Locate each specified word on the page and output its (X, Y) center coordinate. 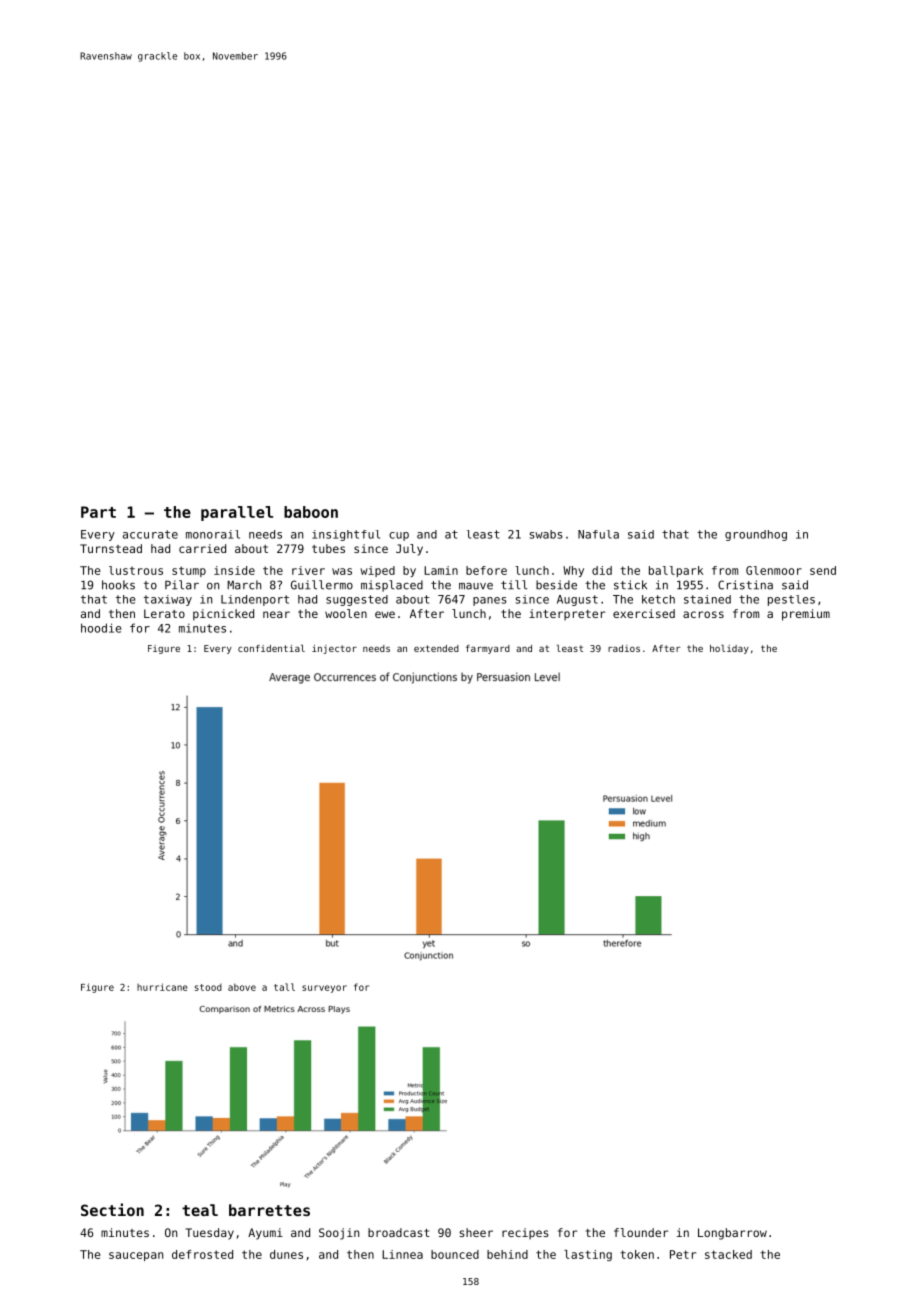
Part (98, 512)
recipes (525, 1234)
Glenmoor (774, 570)
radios (624, 648)
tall (284, 987)
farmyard (488, 649)
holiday (729, 649)
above (242, 987)
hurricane (162, 987)
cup (399, 536)
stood (208, 987)
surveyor (324, 989)
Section (112, 1209)
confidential (271, 648)
